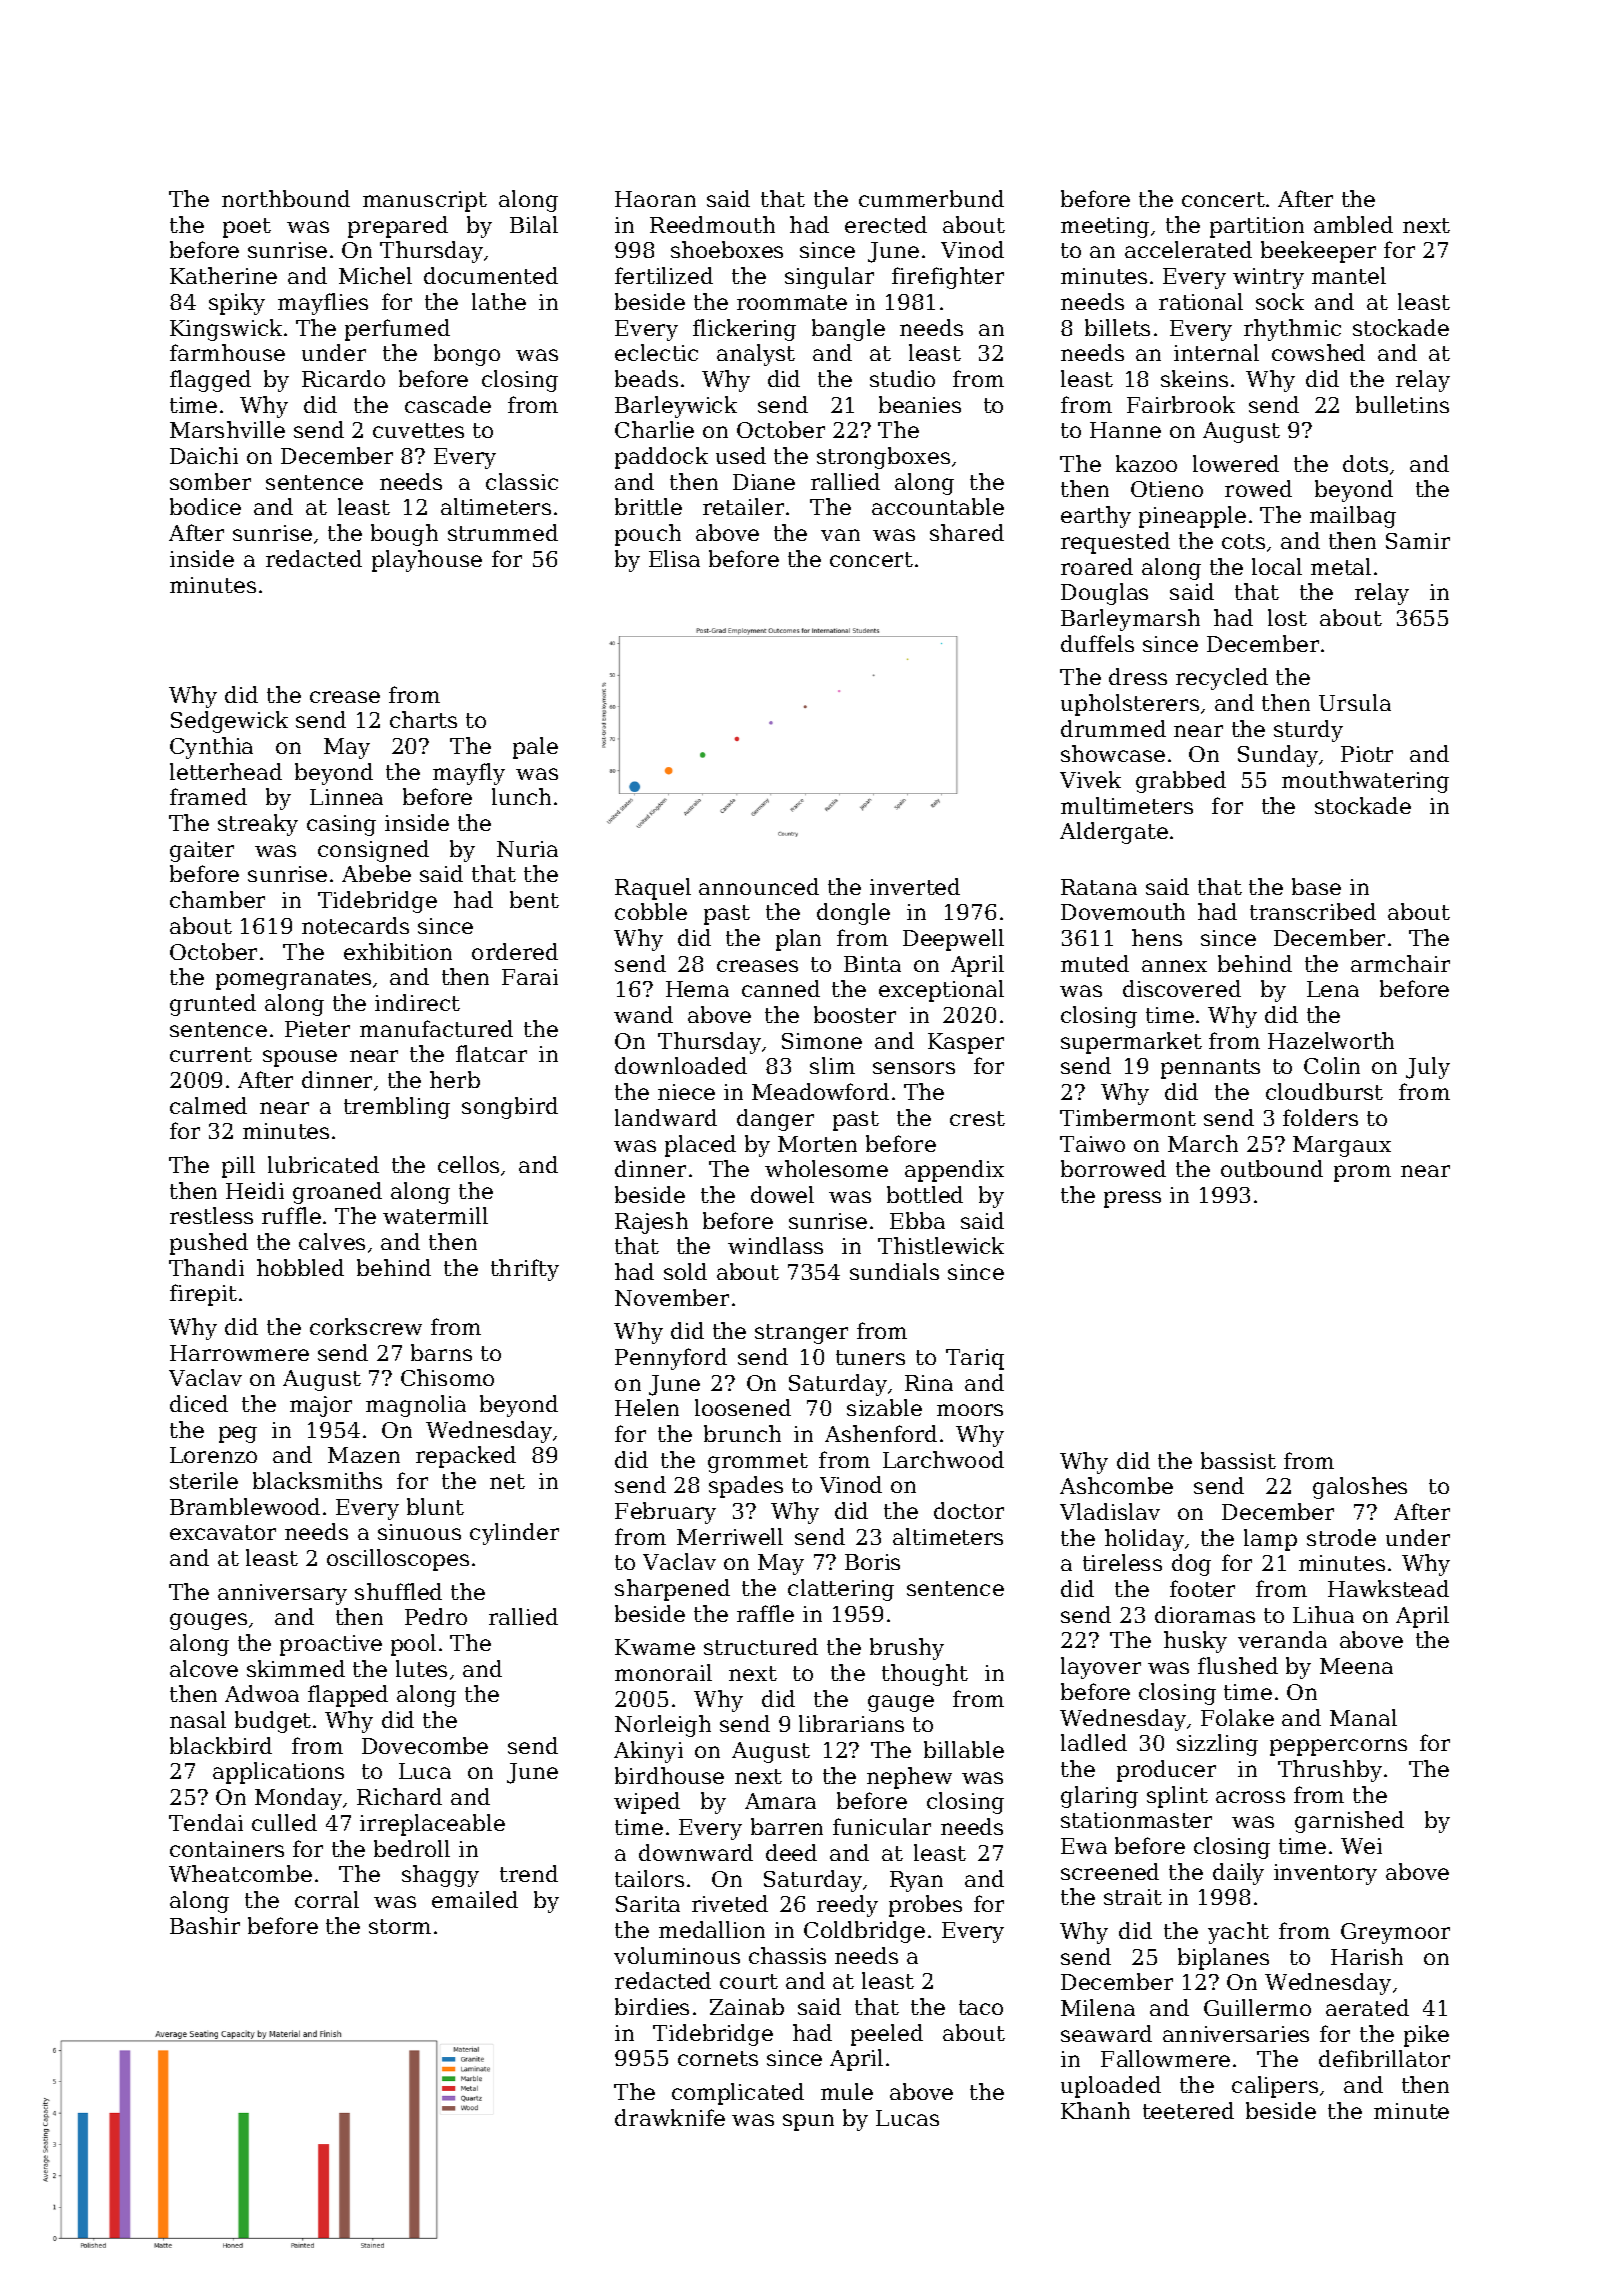 Image resolution: width=1620 pixels, height=2292 pixels. I want to click on cummerbund, so click(931, 198).
